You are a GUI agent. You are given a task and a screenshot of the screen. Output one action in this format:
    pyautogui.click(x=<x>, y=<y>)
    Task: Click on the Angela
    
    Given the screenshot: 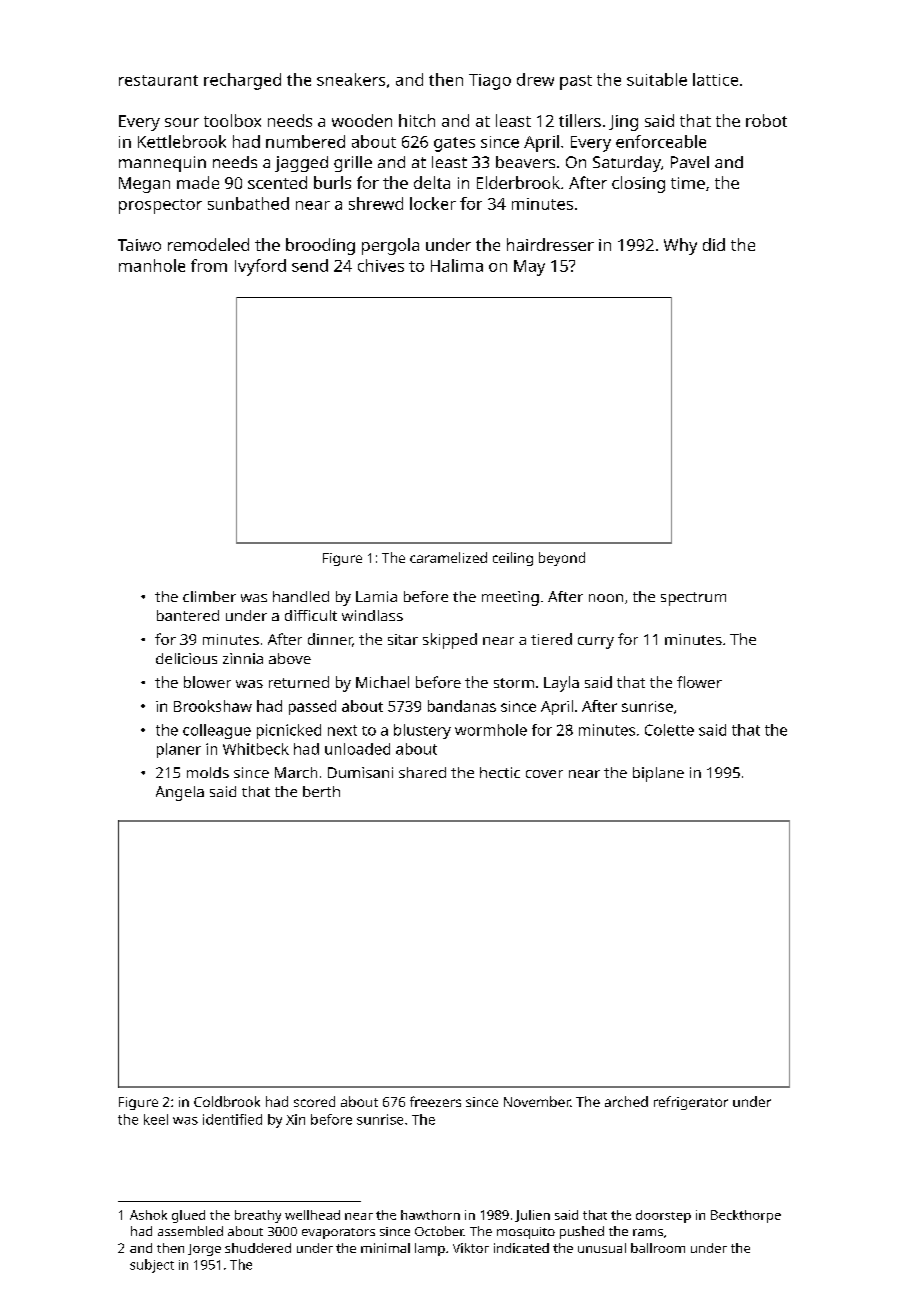 What is the action you would take?
    pyautogui.click(x=180, y=793)
